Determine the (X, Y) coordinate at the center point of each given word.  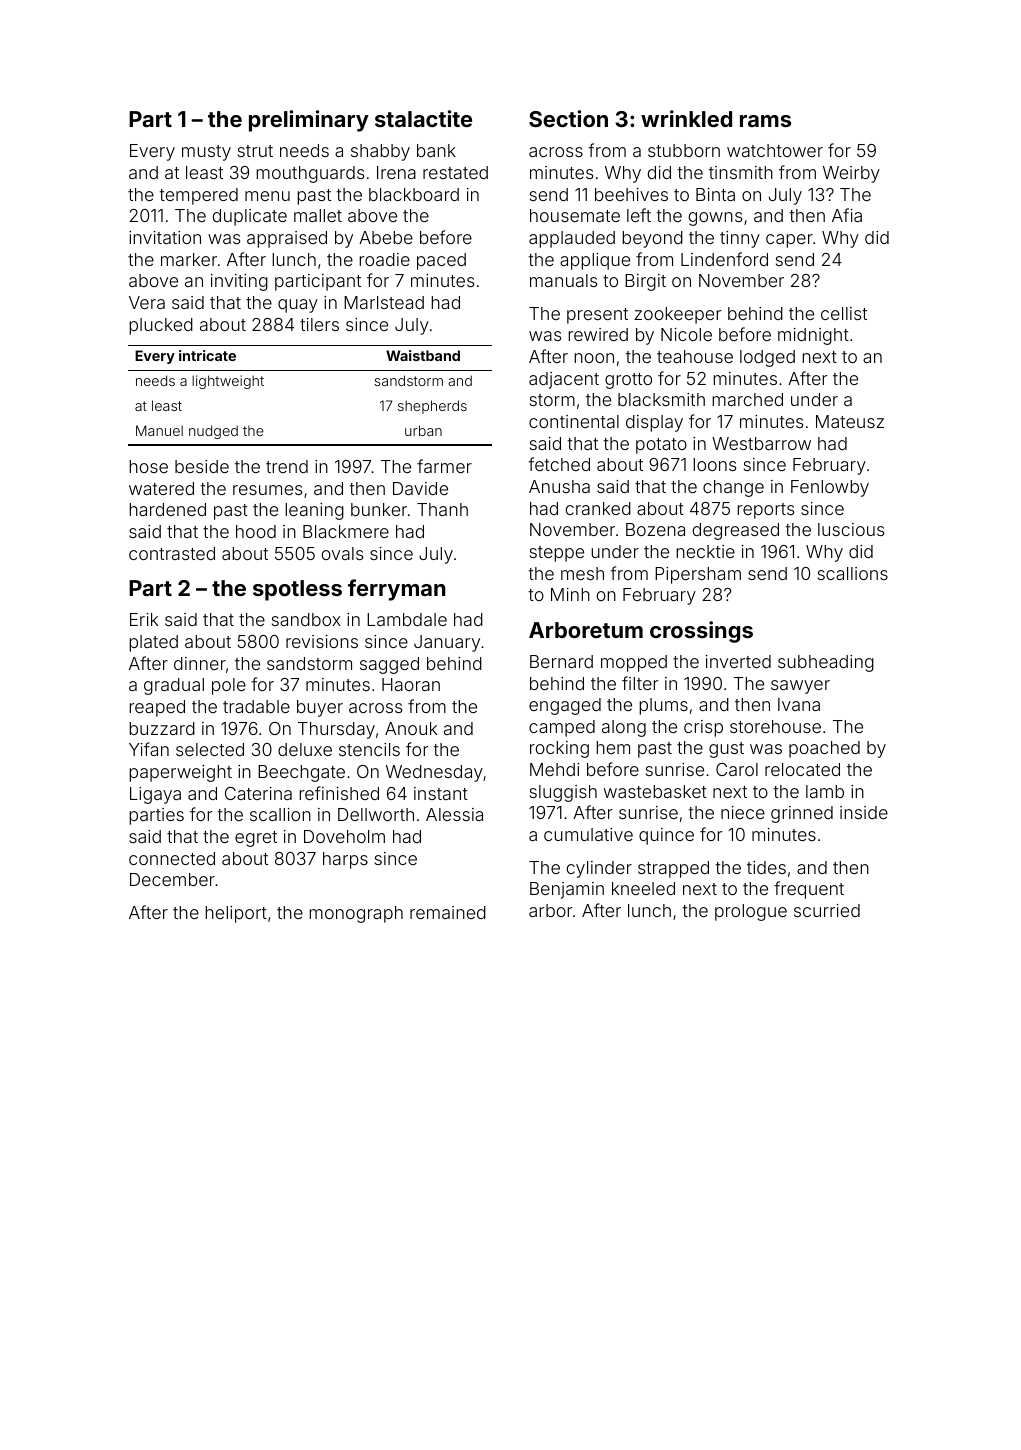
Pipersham (698, 575)
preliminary (309, 121)
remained (448, 912)
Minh (570, 594)
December (172, 879)
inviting (239, 282)
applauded (572, 239)
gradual (174, 686)
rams (765, 121)
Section (568, 118)
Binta (715, 194)
